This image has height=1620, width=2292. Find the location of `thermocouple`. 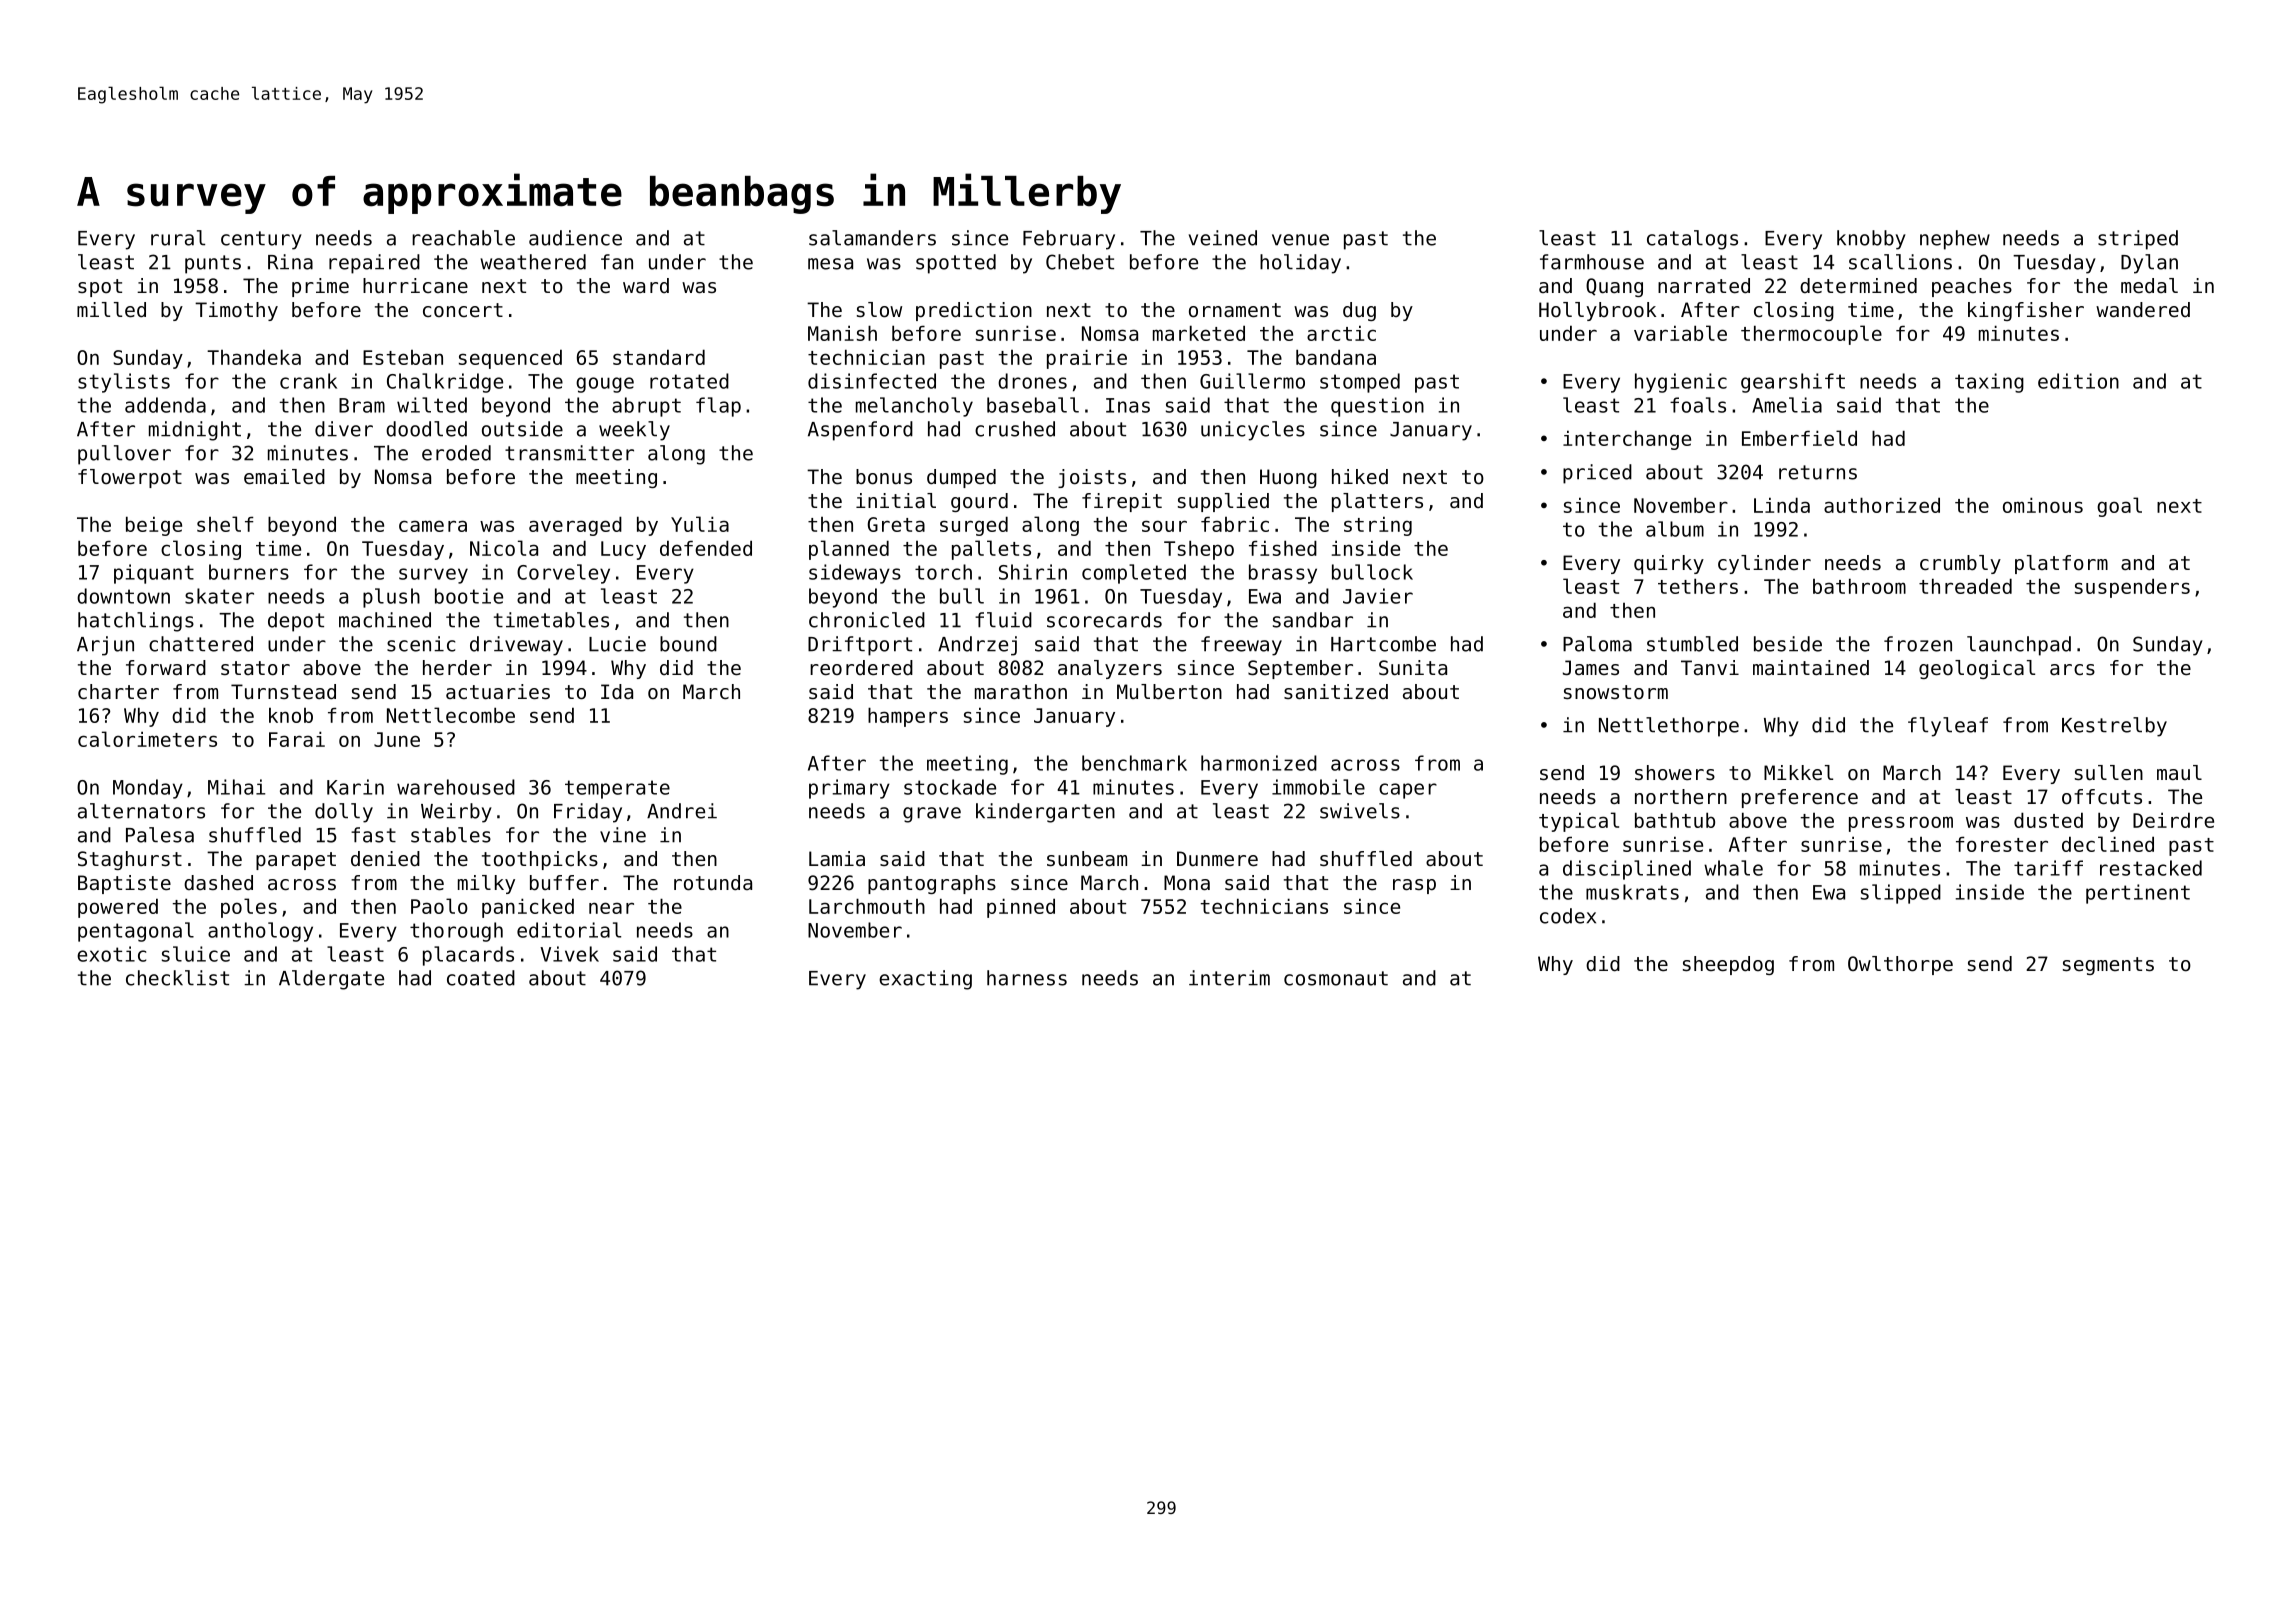

thermocouple is located at coordinates (1811, 335).
